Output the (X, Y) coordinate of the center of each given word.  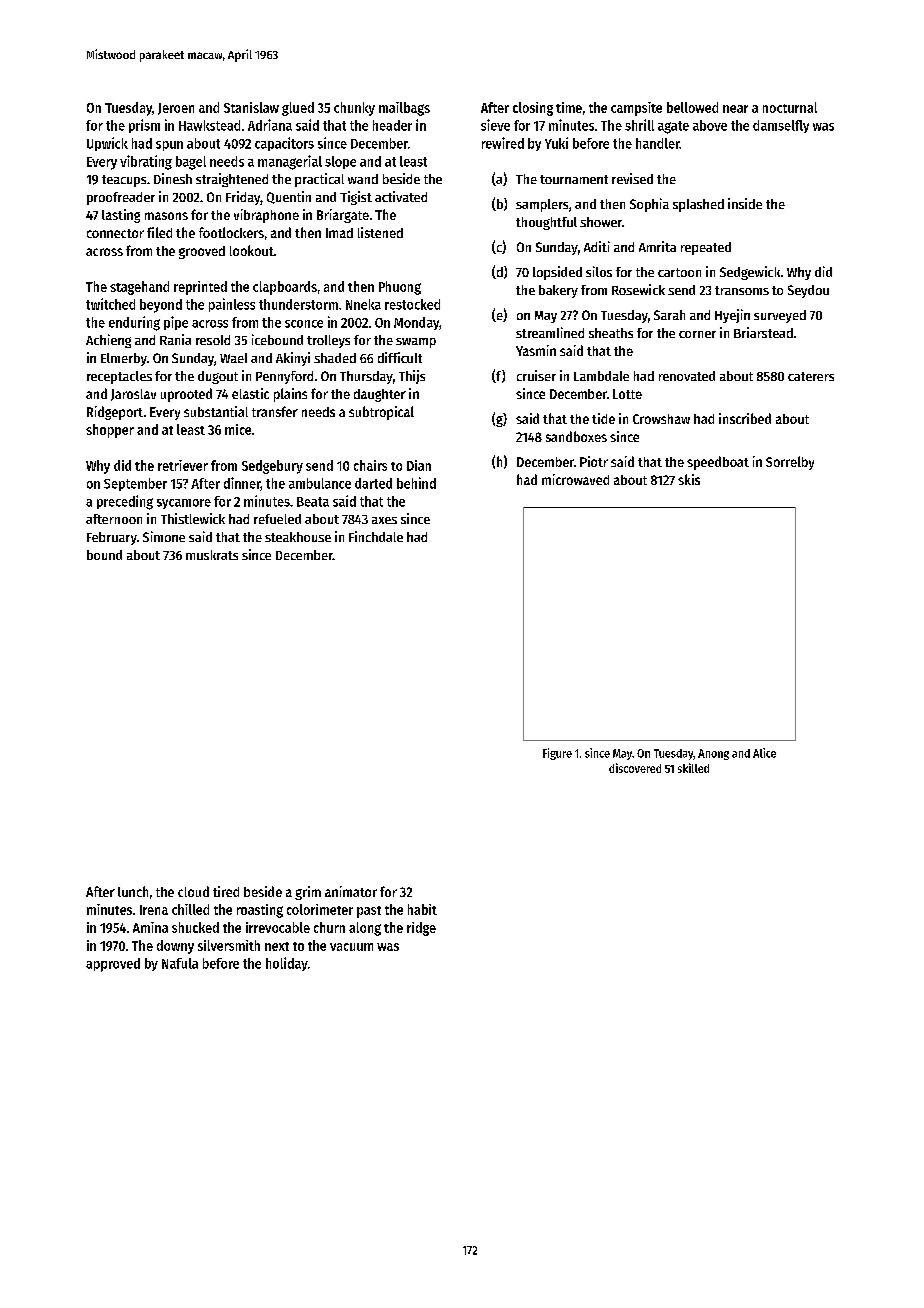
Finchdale (376, 536)
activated (401, 196)
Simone (164, 536)
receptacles (119, 377)
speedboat (718, 463)
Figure (557, 754)
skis (689, 479)
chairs (370, 465)
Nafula (180, 963)
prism (144, 126)
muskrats (212, 555)
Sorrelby (790, 463)
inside (745, 203)
